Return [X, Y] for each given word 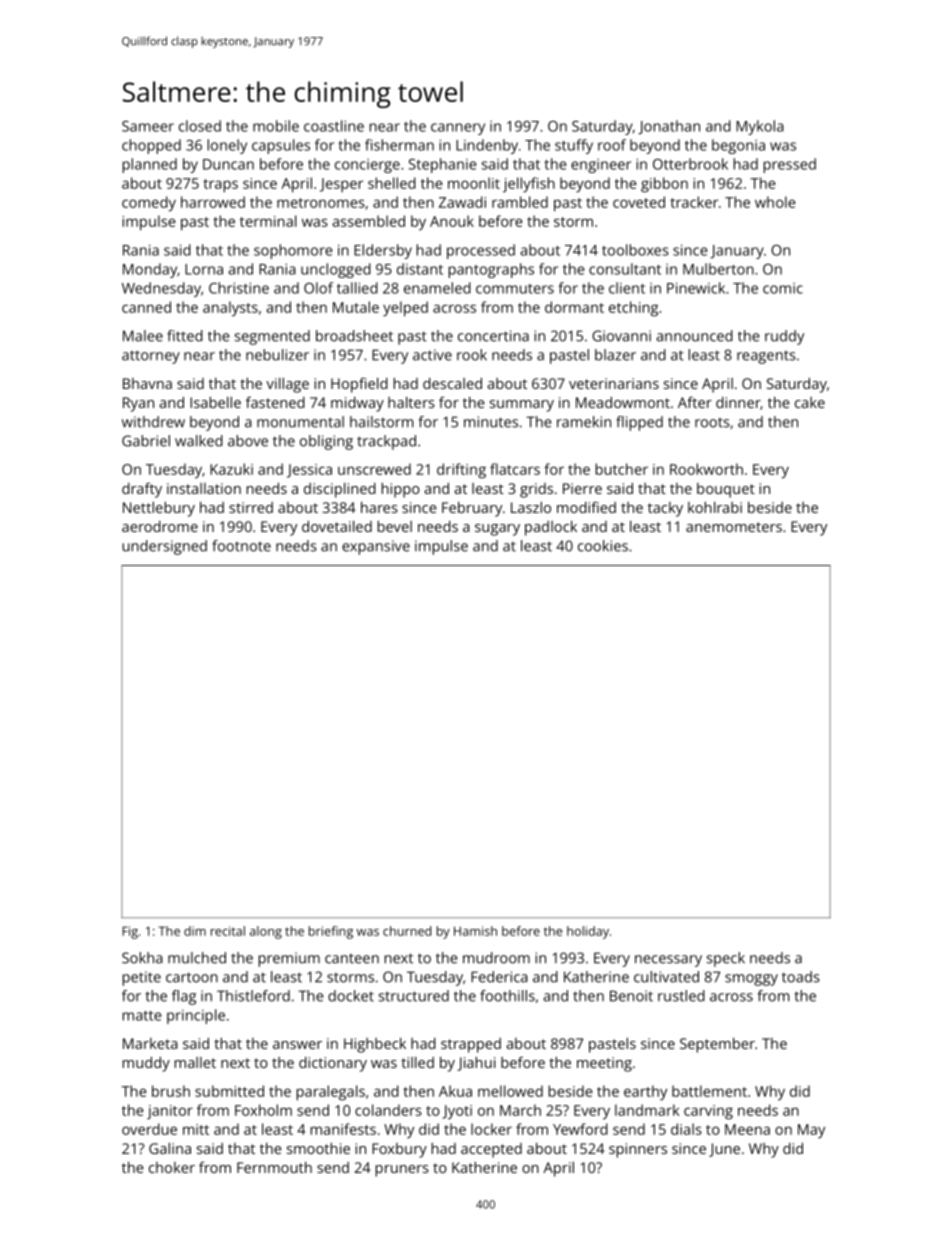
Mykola [760, 127]
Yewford [580, 1129]
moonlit [474, 183]
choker [172, 1167]
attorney [151, 357]
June [724, 1150]
